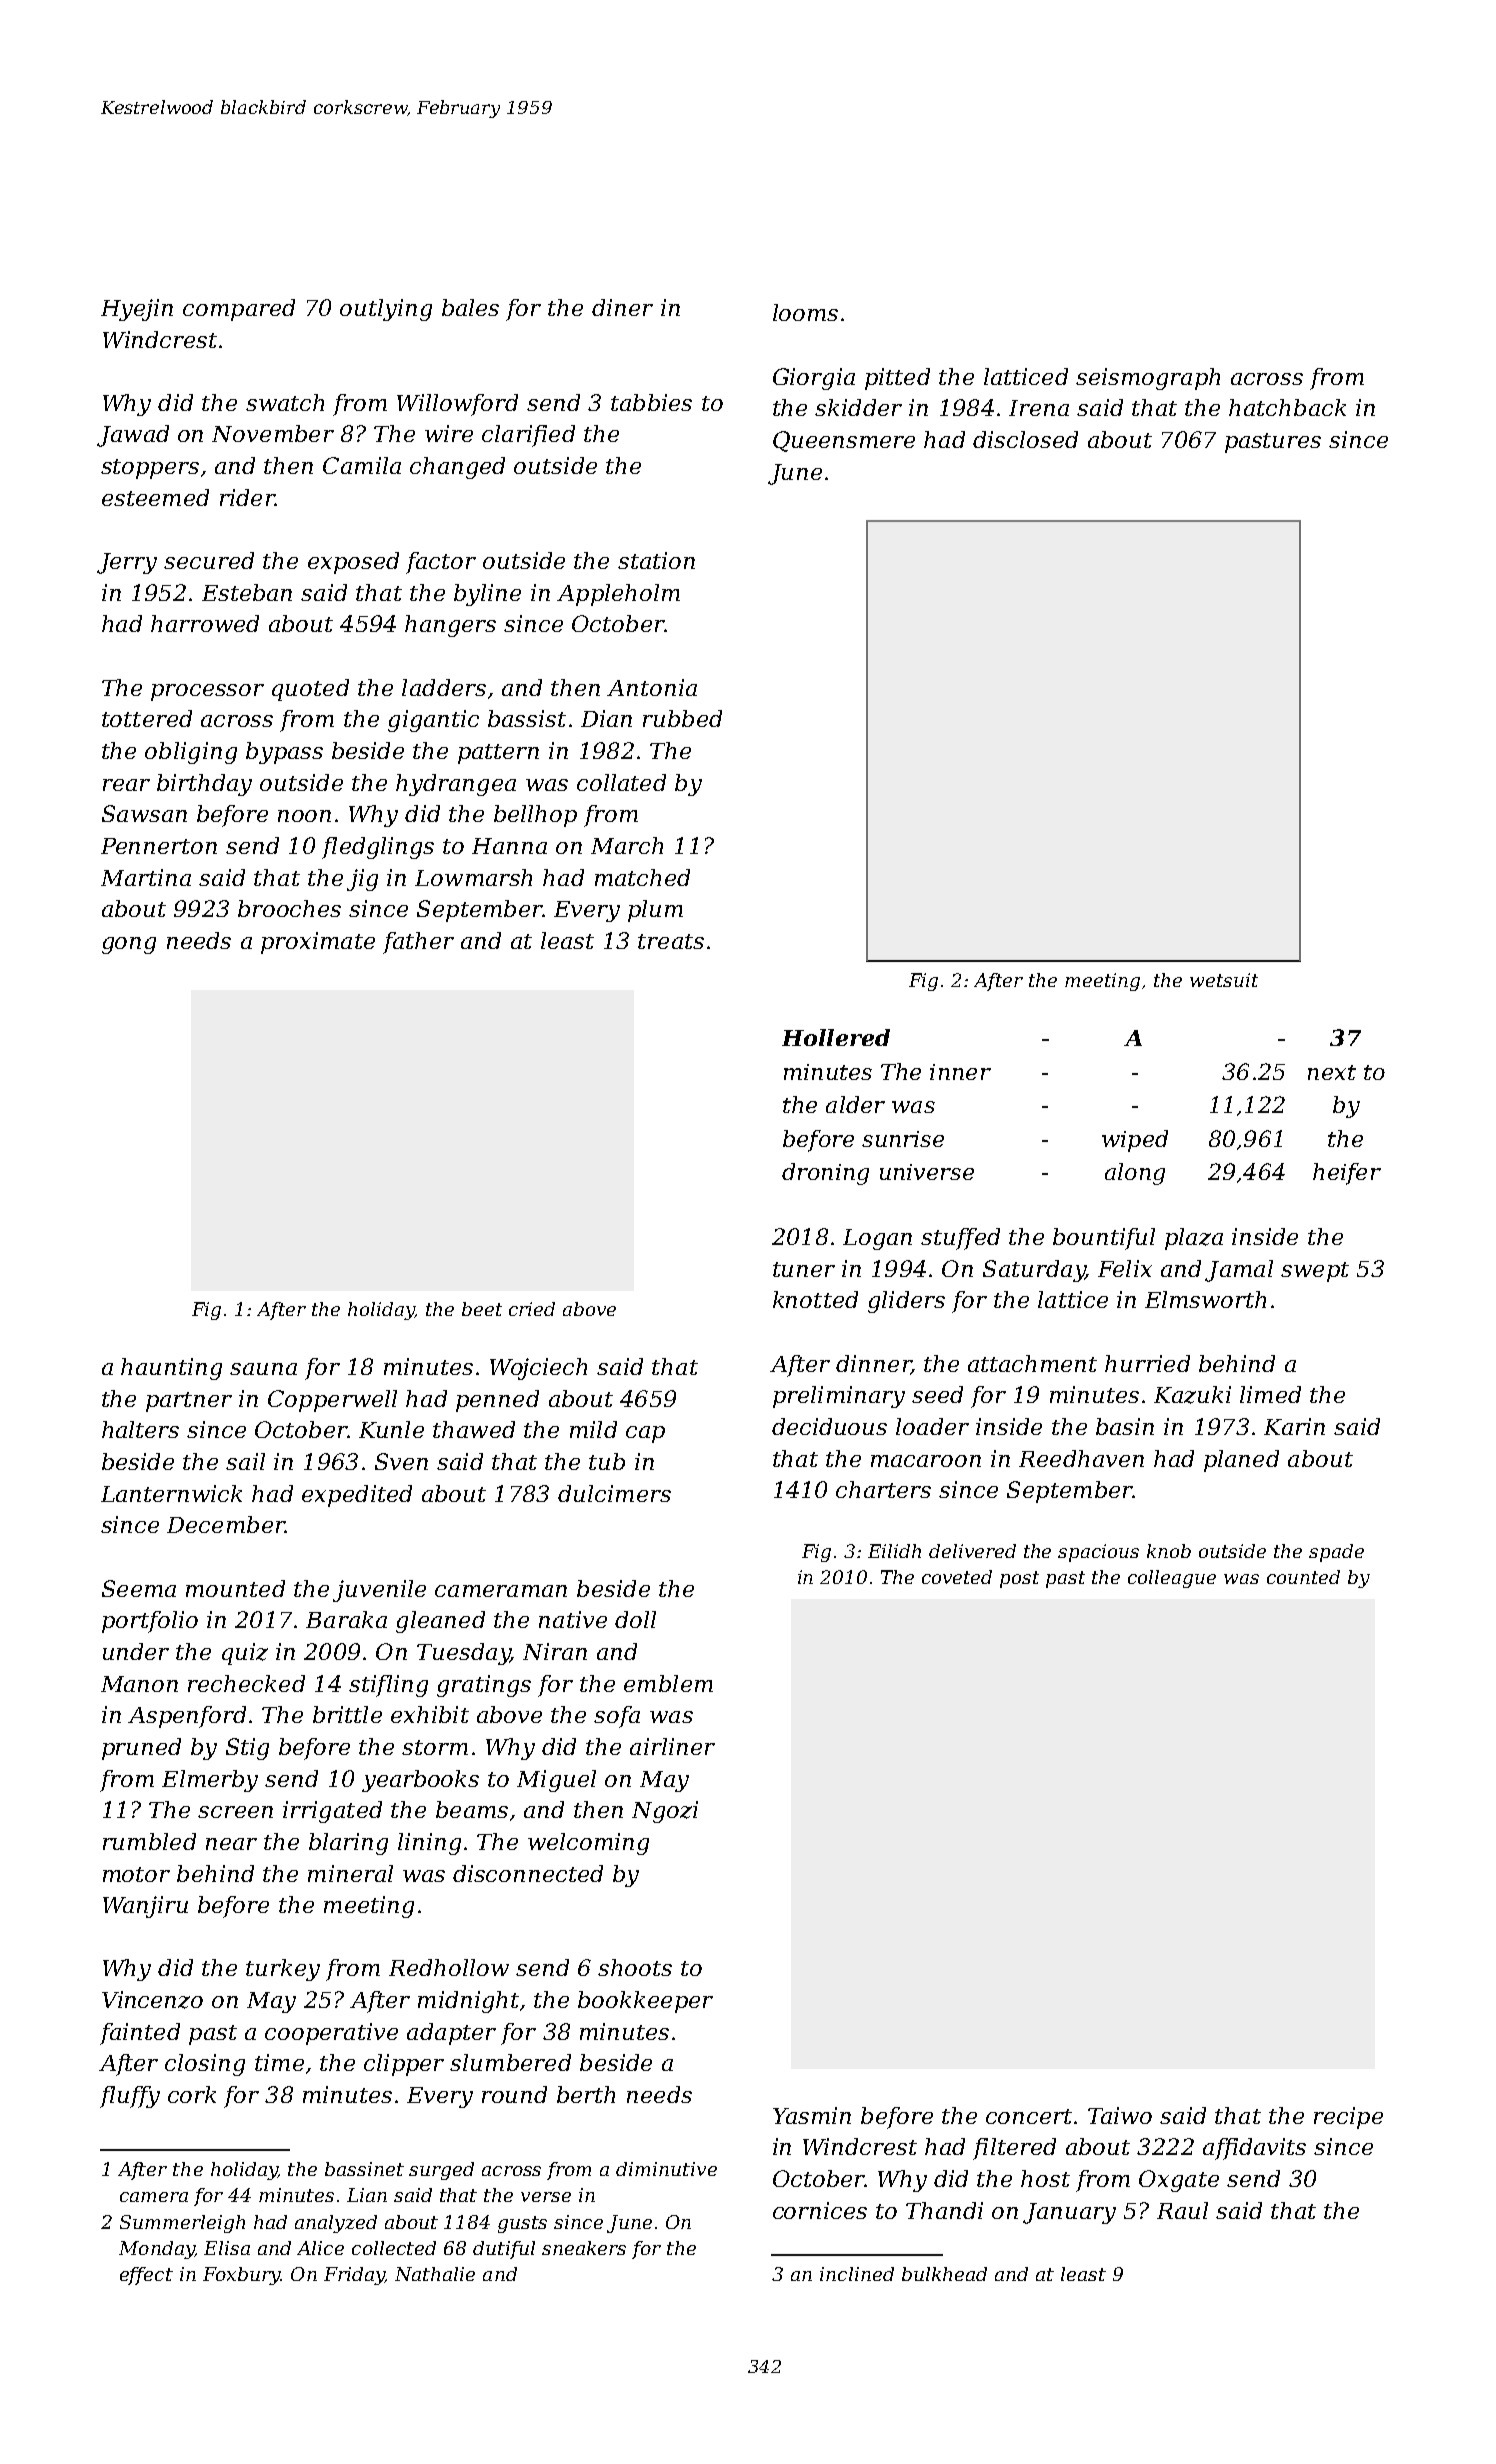 The image size is (1496, 2464). What do you see at coordinates (645, 2002) in the image?
I see `bookkeeper` at bounding box center [645, 2002].
